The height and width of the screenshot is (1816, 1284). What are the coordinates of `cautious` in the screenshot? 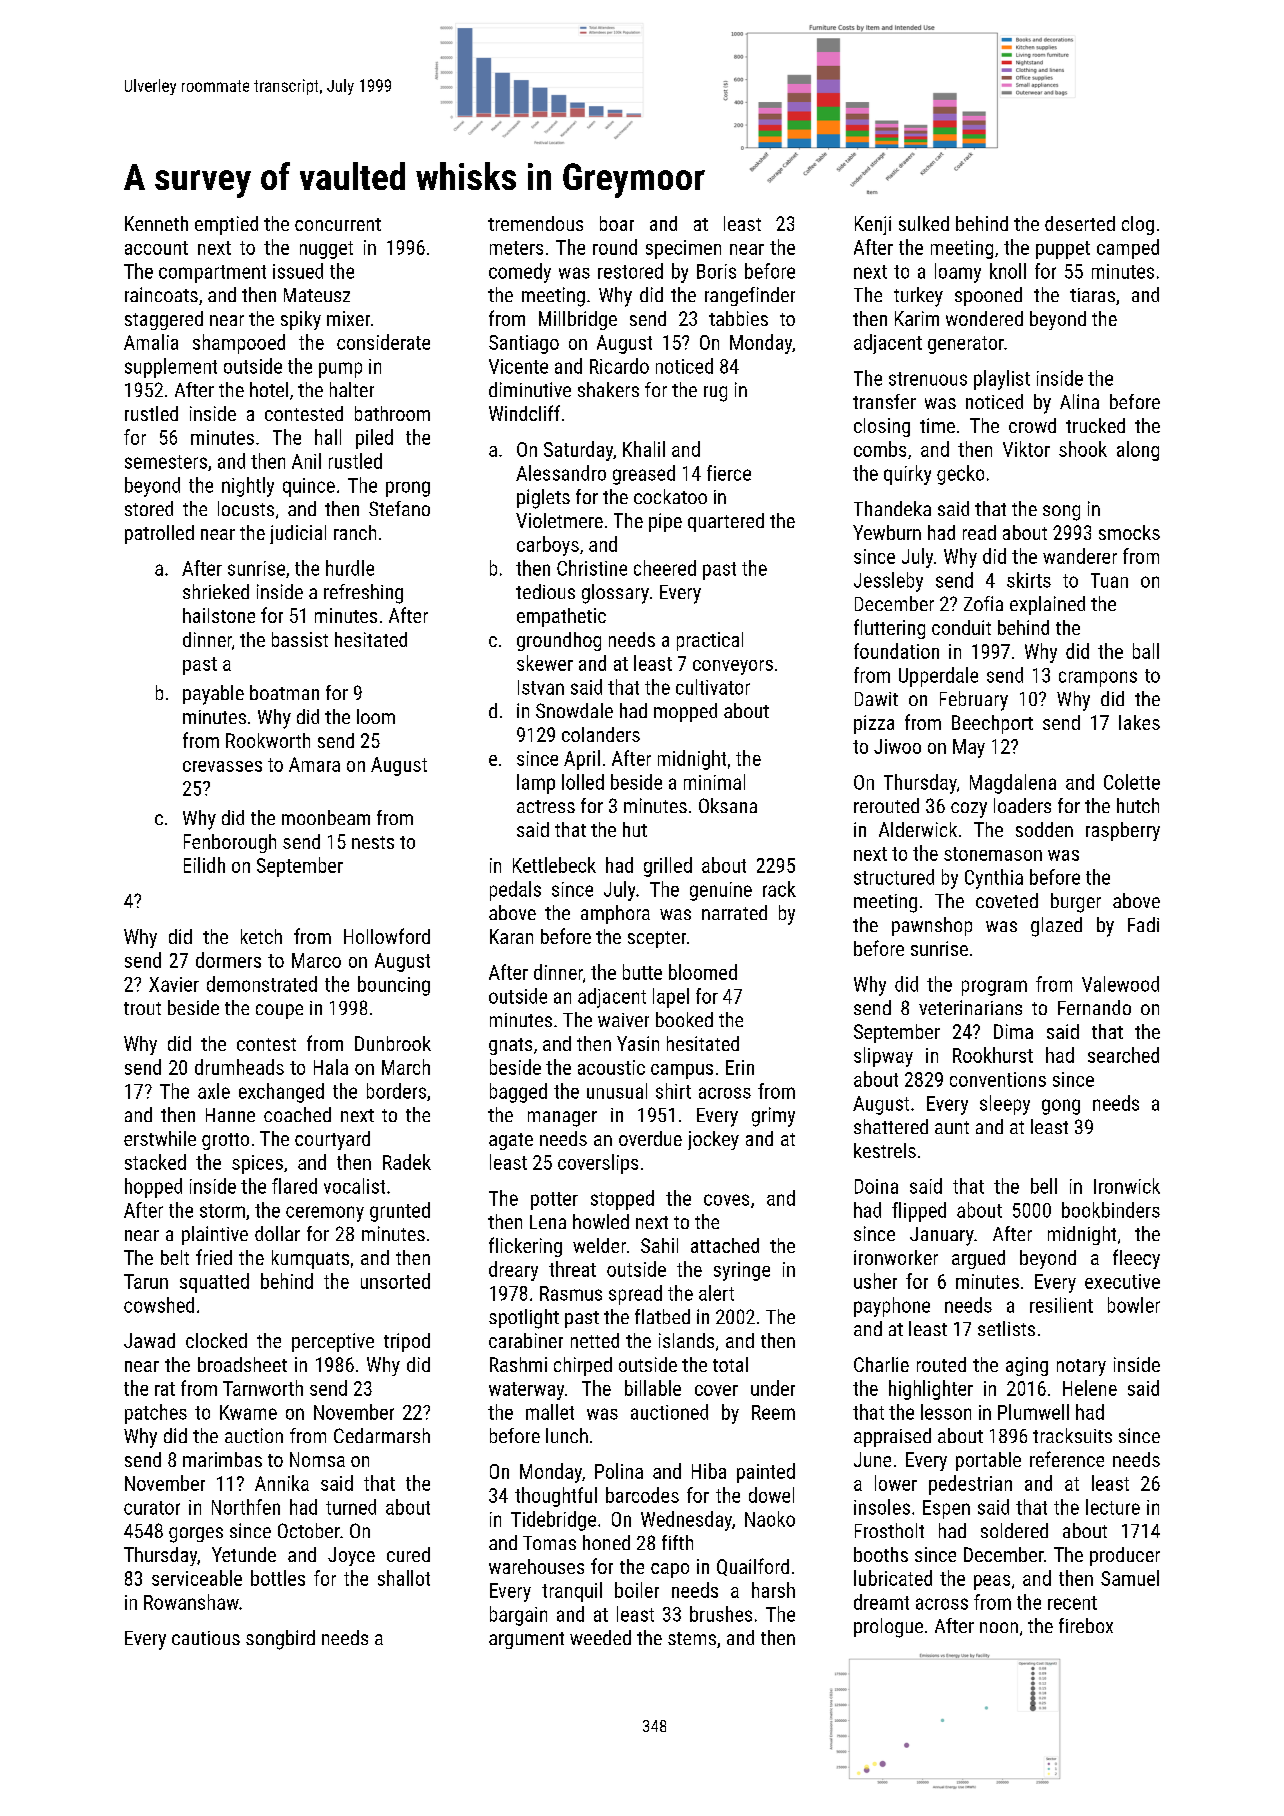 It's located at (206, 1638).
